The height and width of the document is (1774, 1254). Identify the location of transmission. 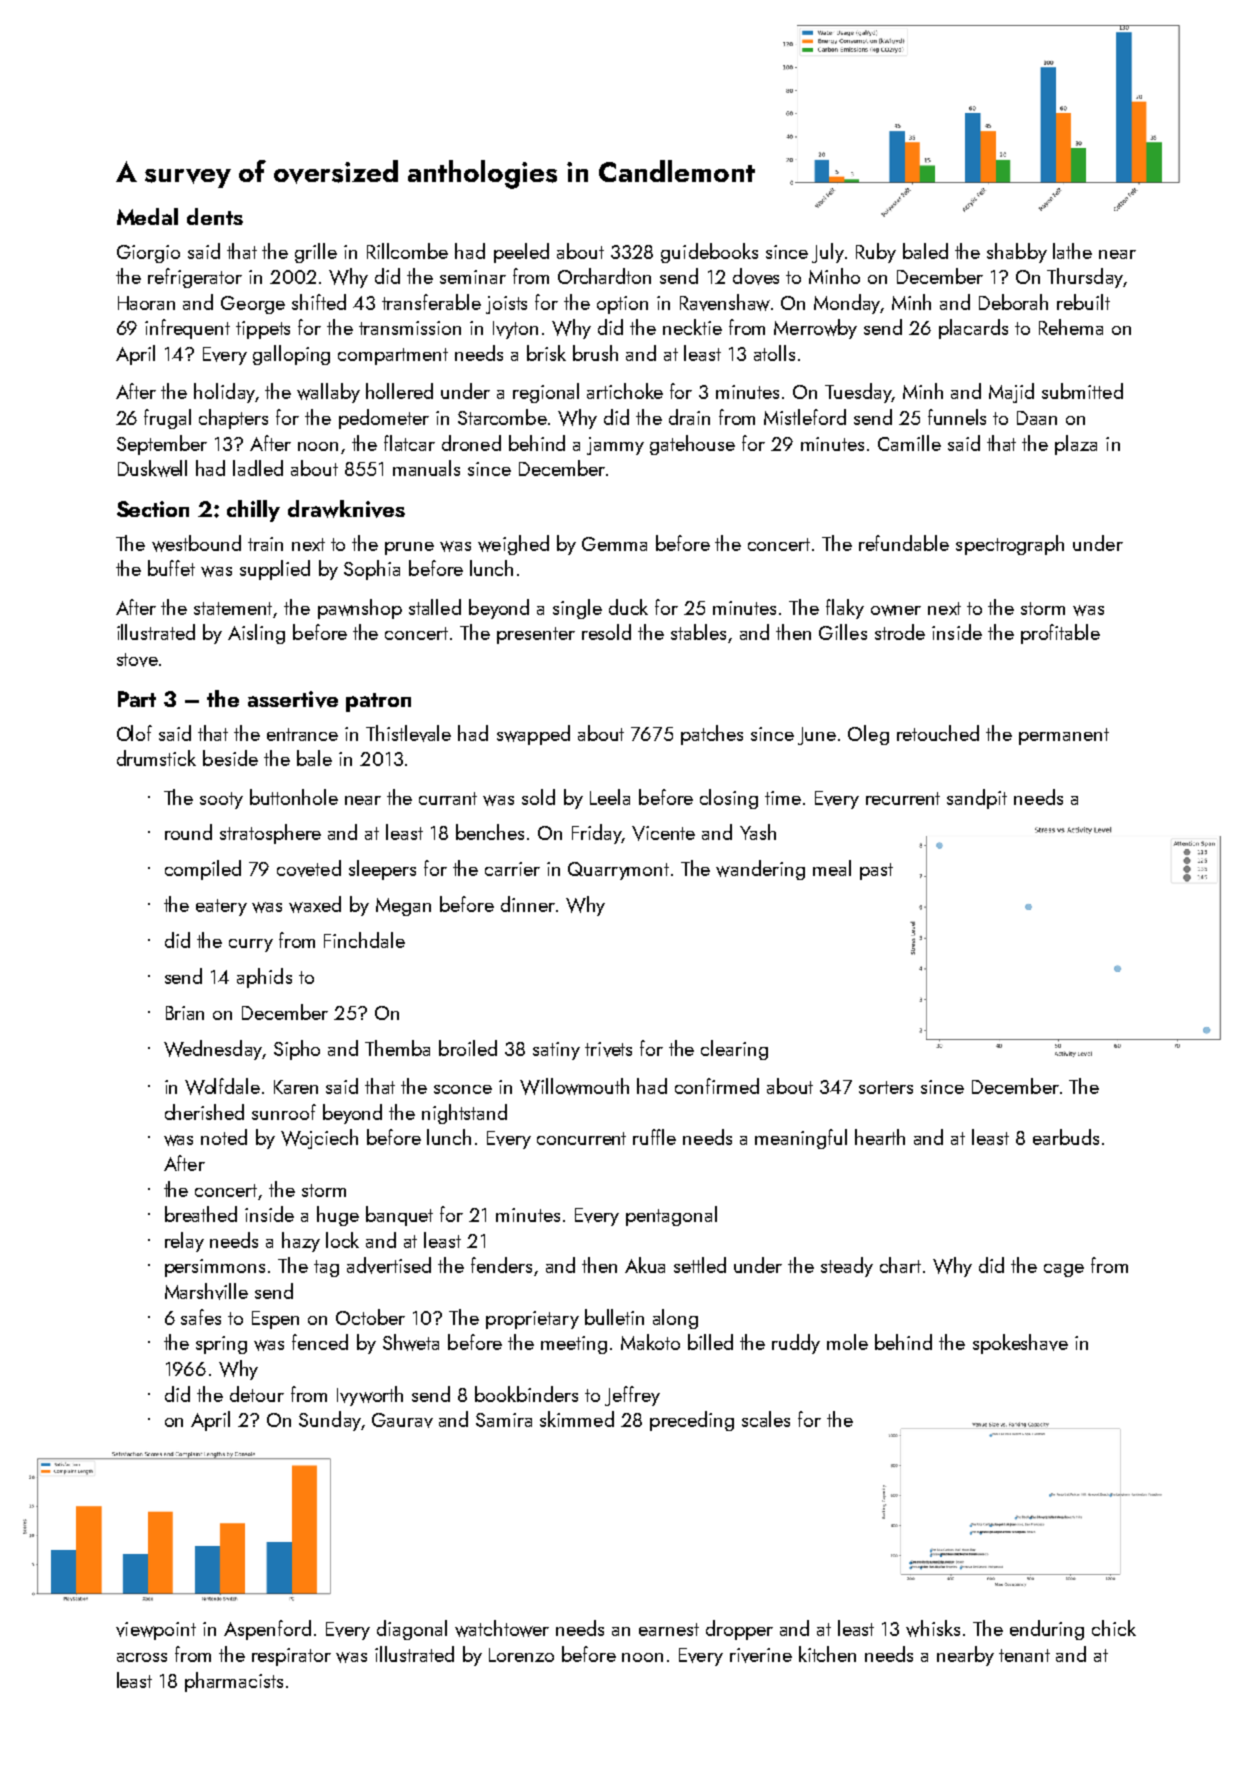
(410, 328).
